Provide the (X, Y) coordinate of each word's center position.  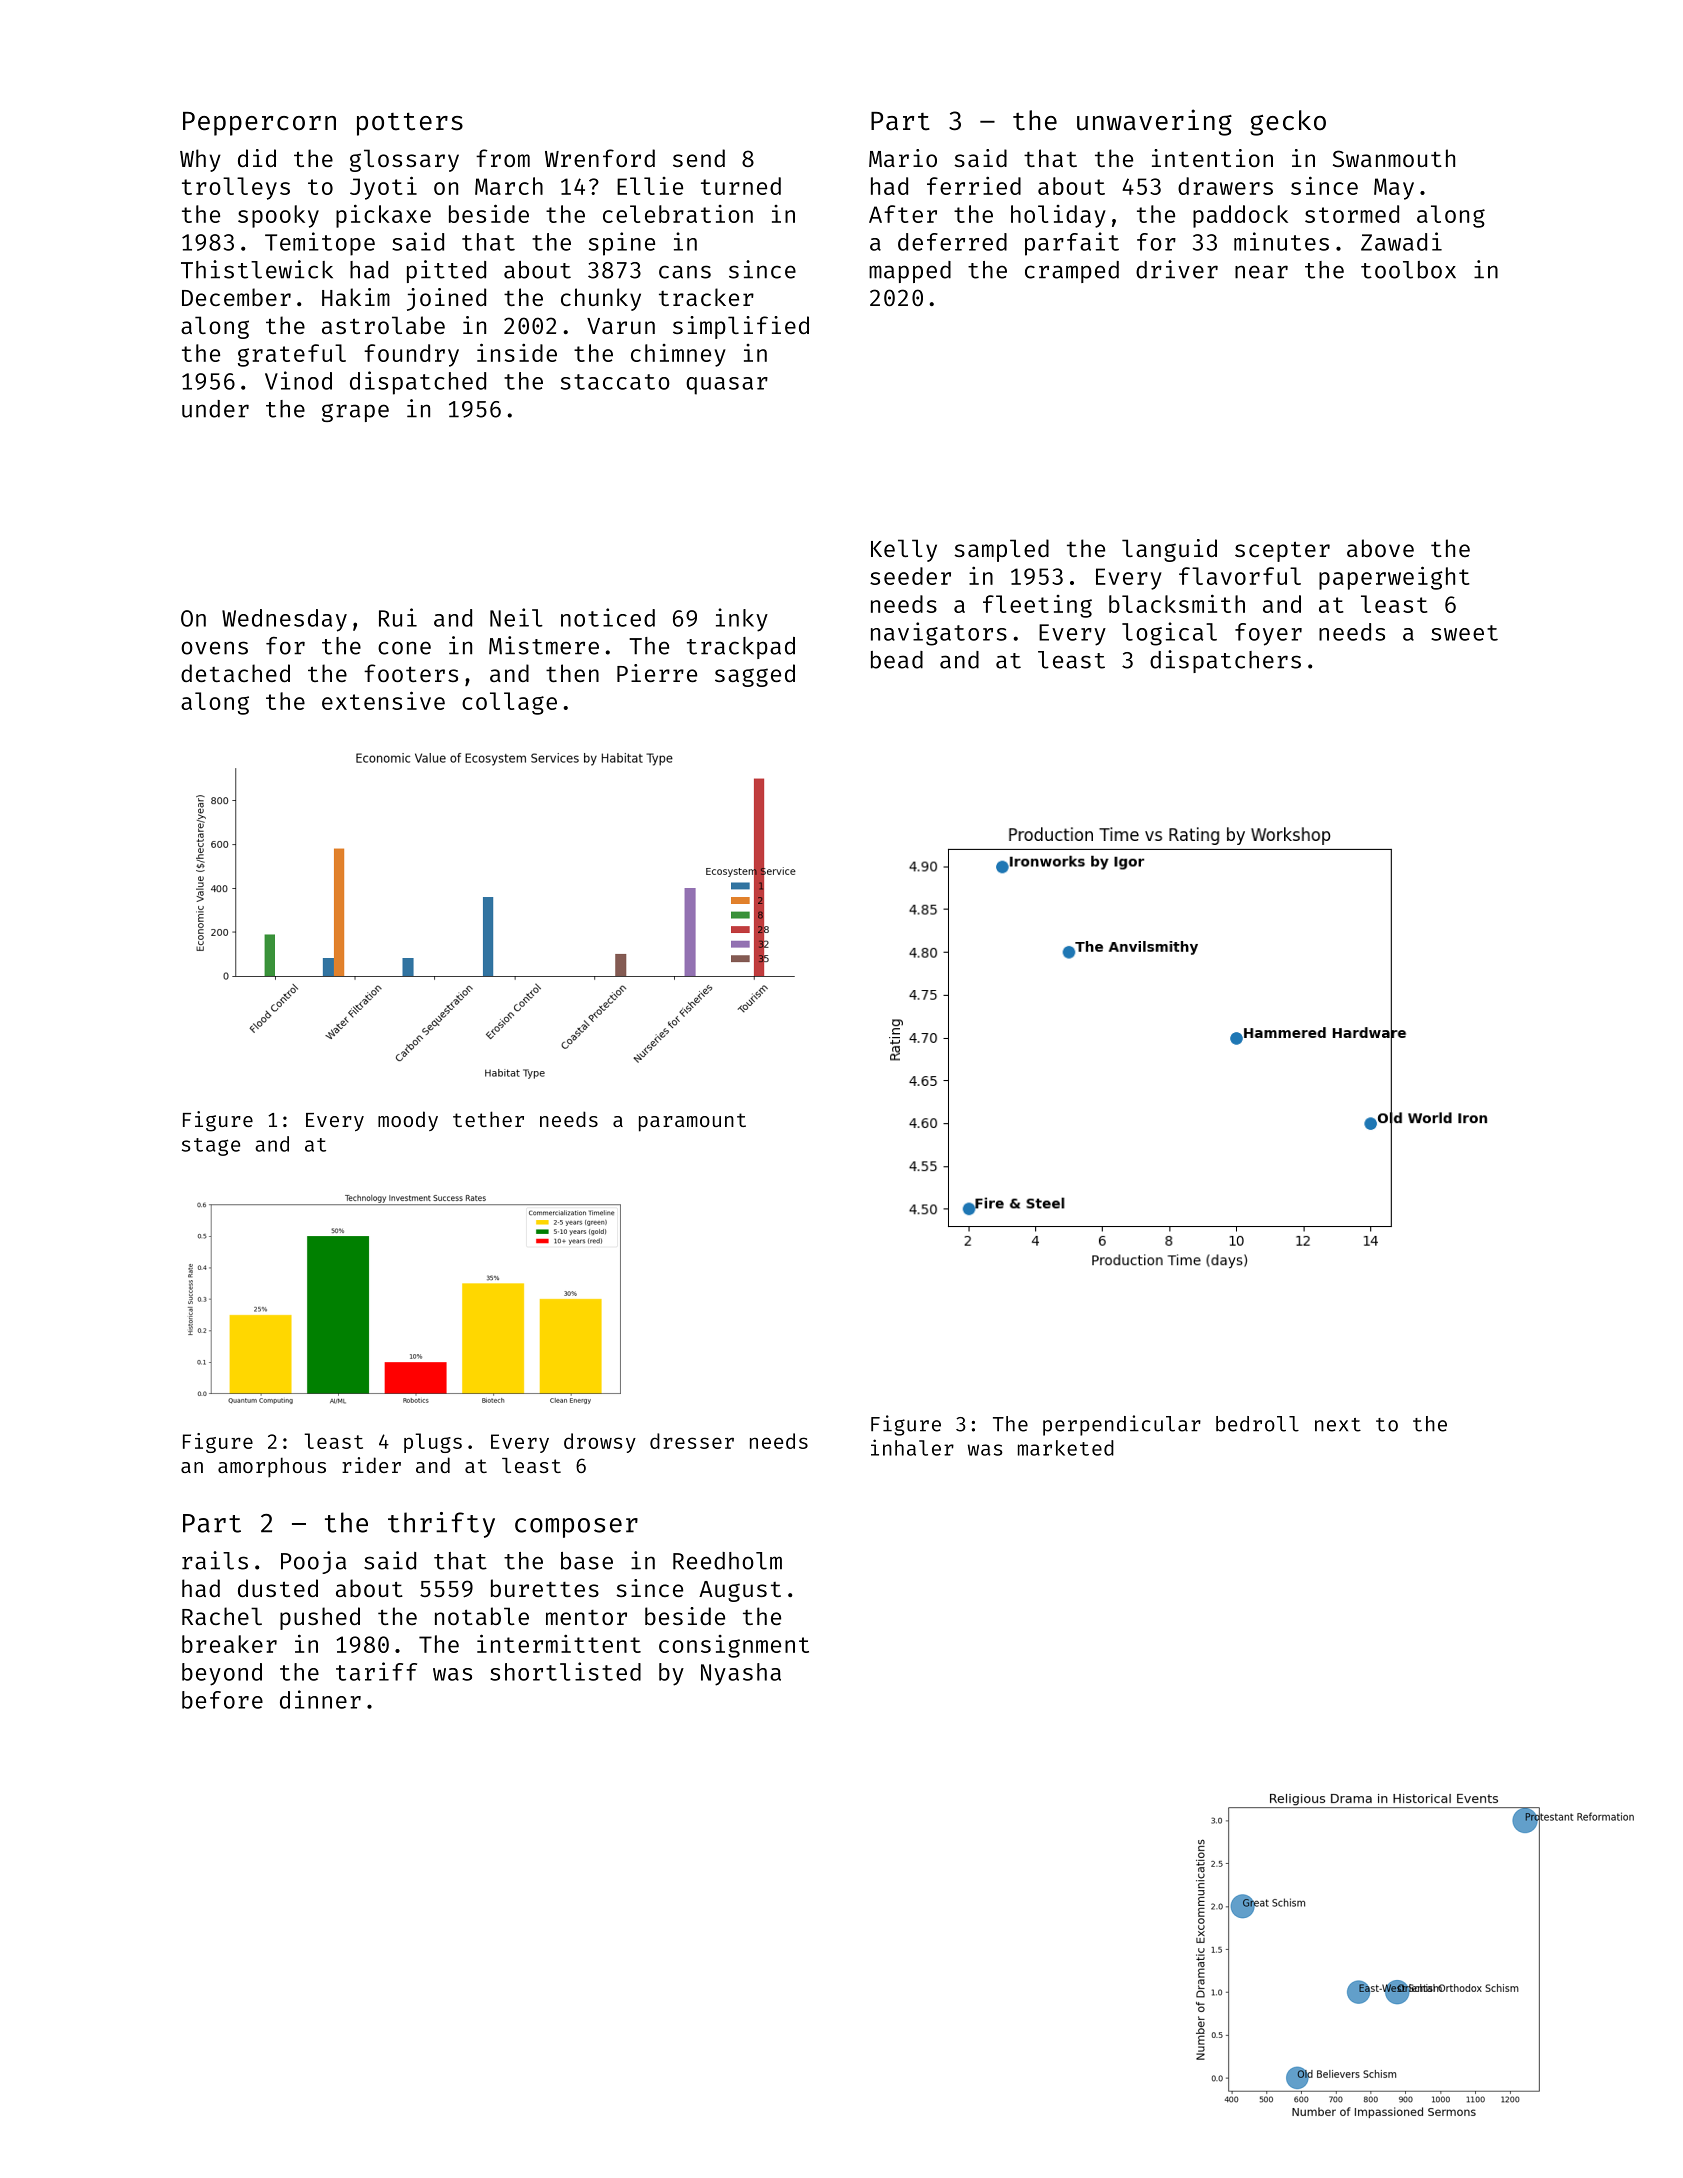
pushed (320, 1618)
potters (410, 124)
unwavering (1154, 122)
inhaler (912, 1447)
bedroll (1257, 1424)
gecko (1288, 123)
